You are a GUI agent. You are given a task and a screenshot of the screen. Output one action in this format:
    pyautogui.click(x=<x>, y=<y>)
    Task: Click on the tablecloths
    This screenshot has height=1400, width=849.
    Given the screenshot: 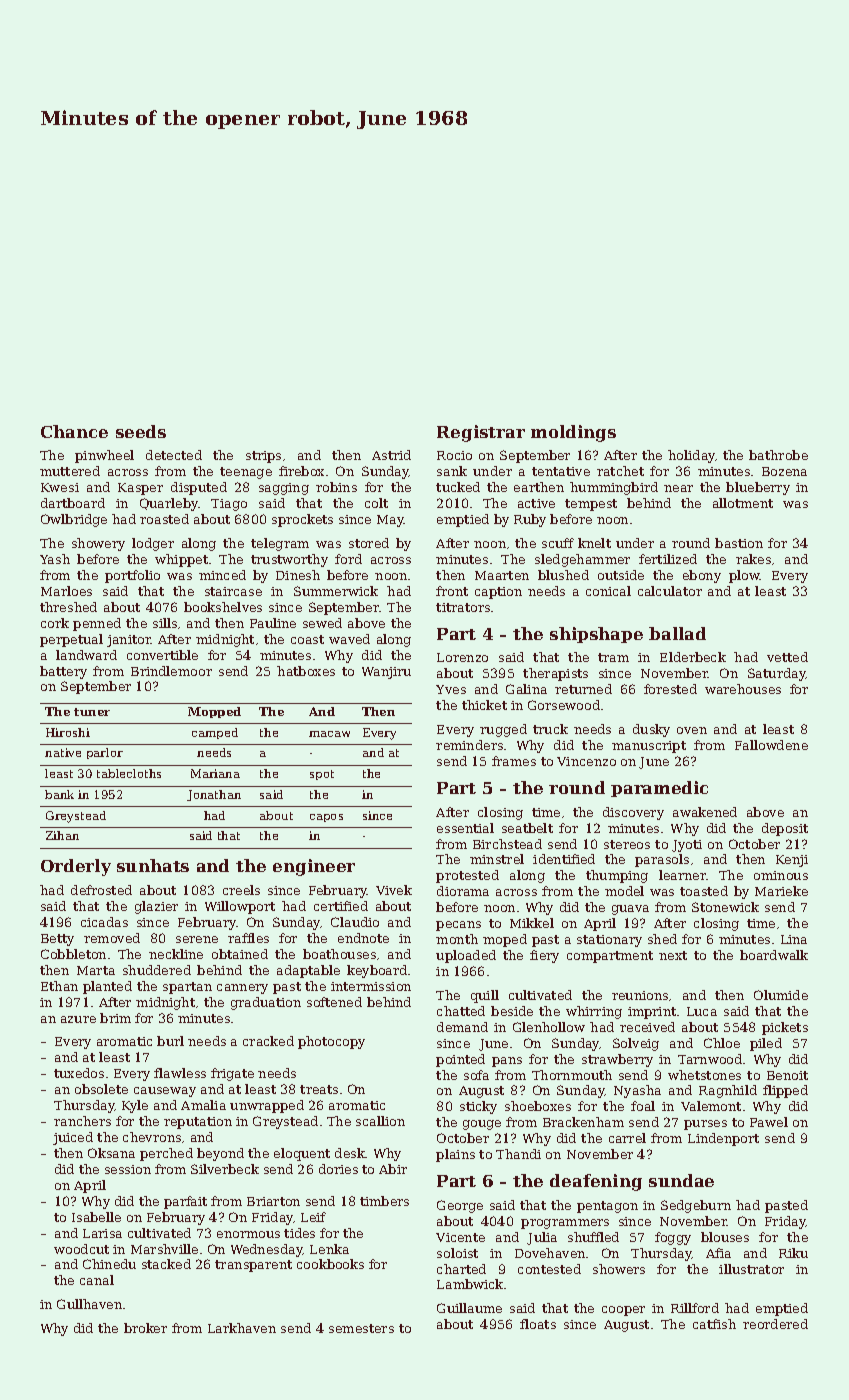 What is the action you would take?
    pyautogui.click(x=129, y=773)
